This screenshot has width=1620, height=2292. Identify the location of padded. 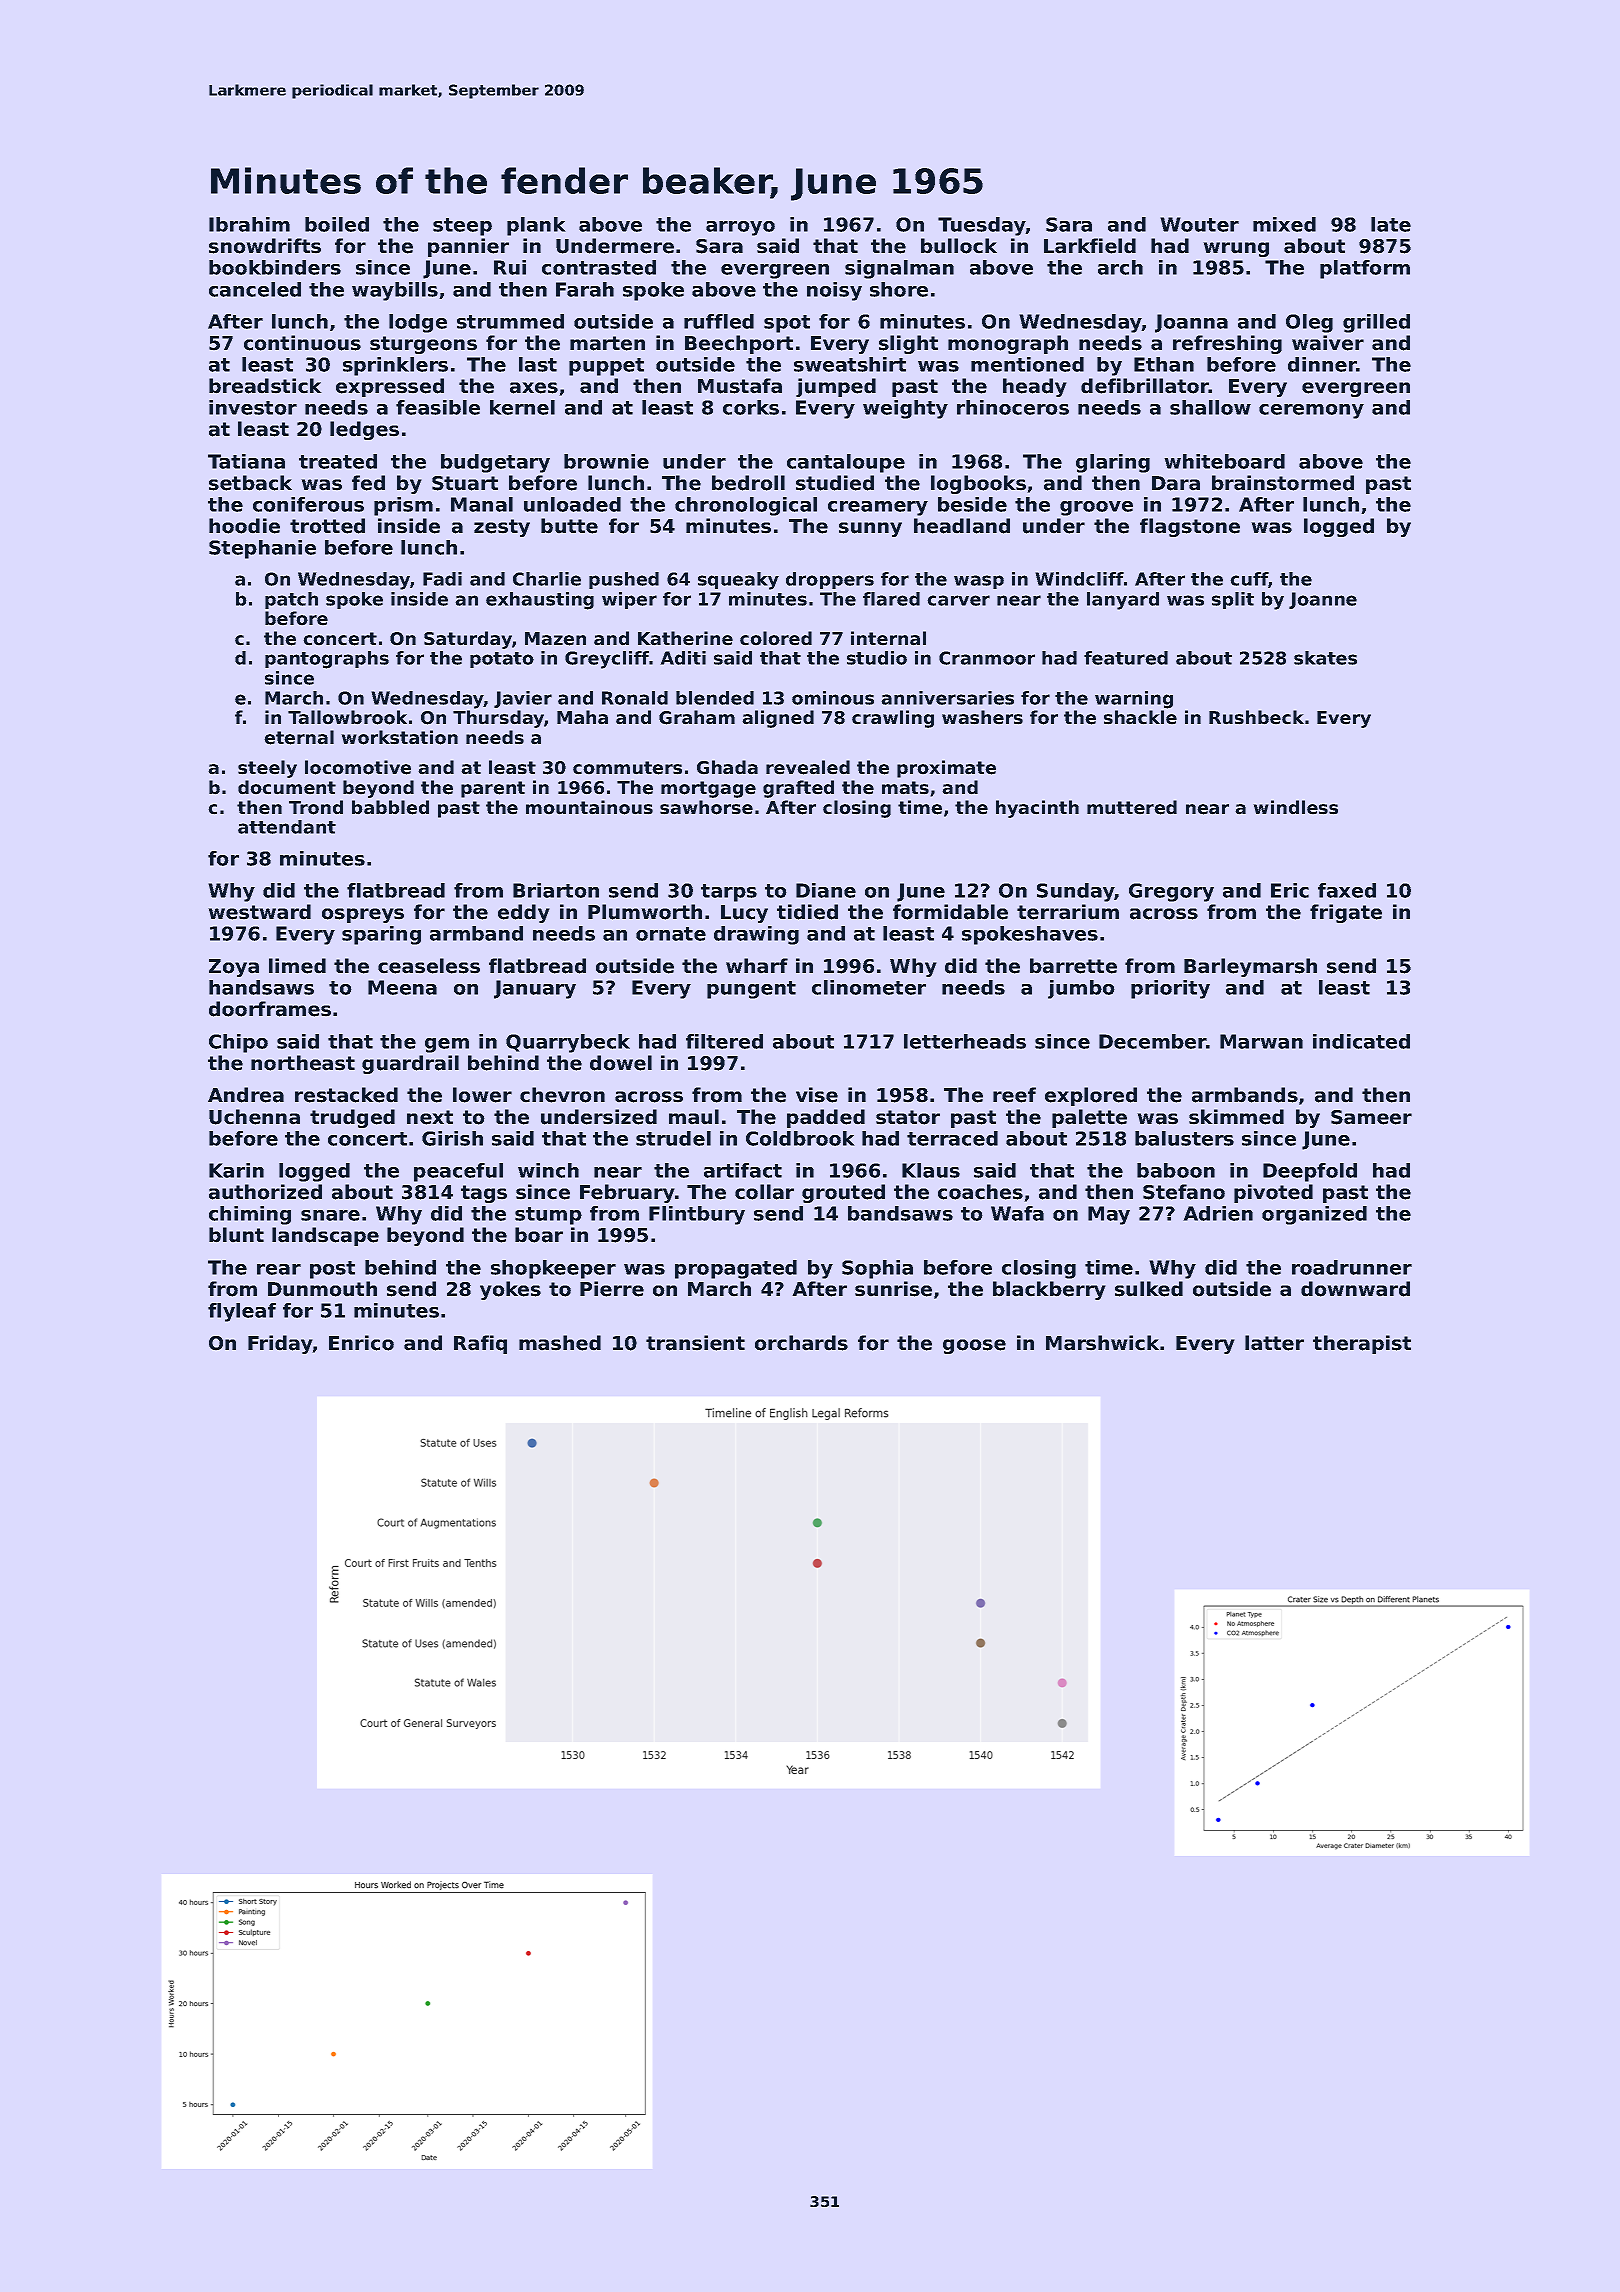
(826, 1118).
